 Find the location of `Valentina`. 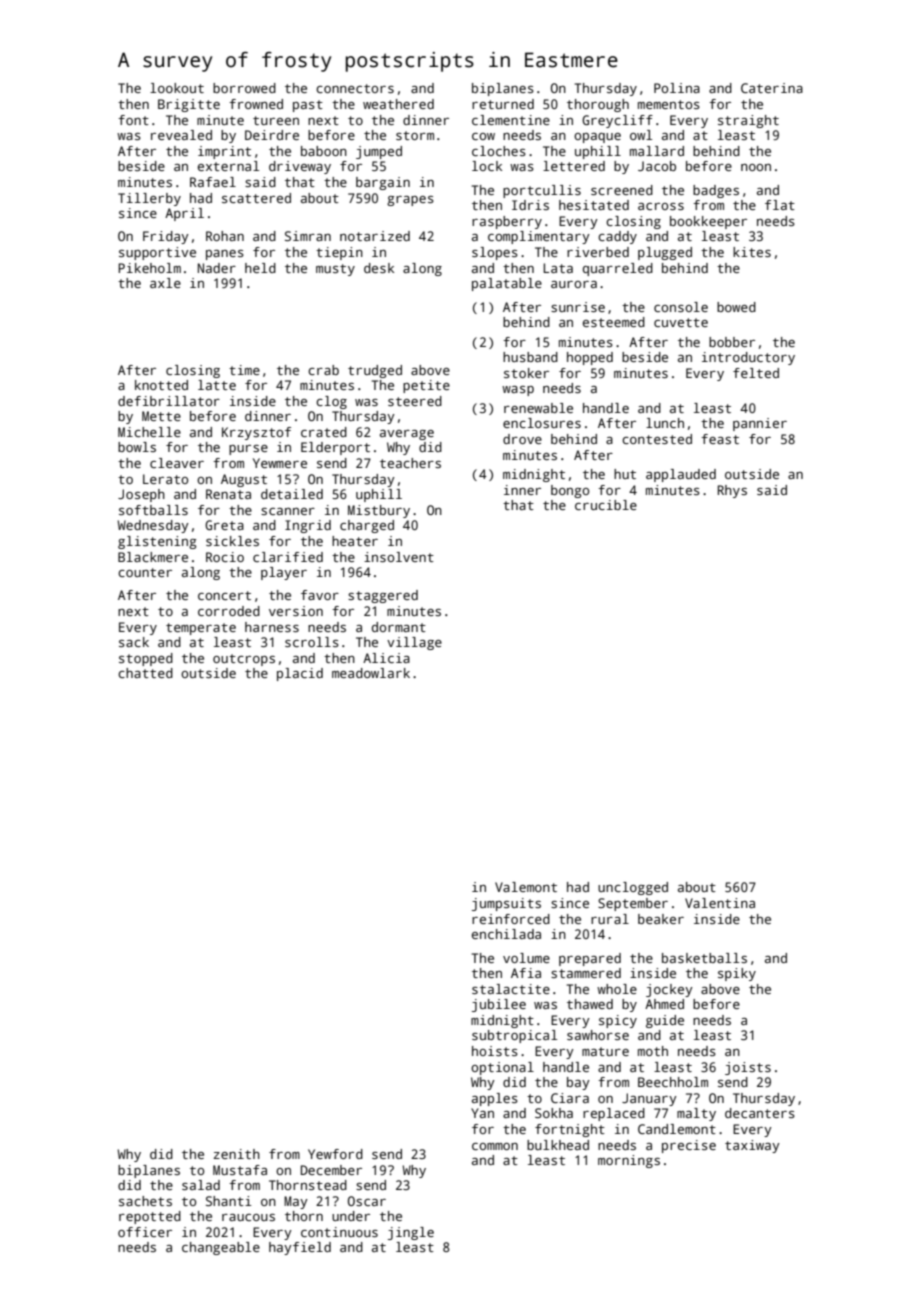

Valentina is located at coordinates (720, 903).
